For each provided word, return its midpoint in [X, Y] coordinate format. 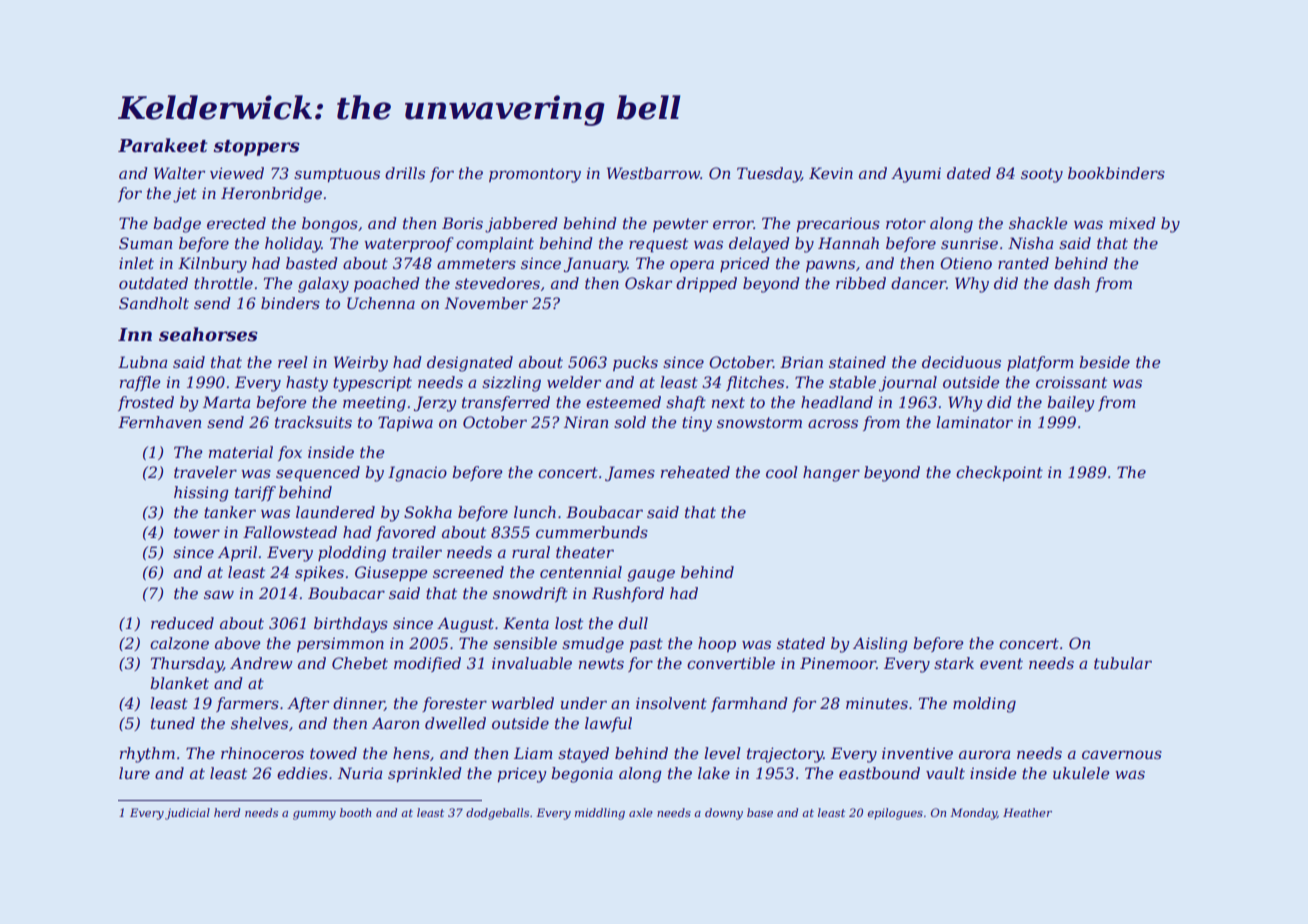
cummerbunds [592, 532]
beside [1104, 362]
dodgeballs [497, 814]
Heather [1027, 812]
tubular [1123, 663]
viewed [237, 173]
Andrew [261, 663]
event [1001, 663]
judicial [187, 814]
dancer [918, 283]
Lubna [142, 362]
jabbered [521, 225]
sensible [525, 643]
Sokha [428, 512]
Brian [801, 362]
